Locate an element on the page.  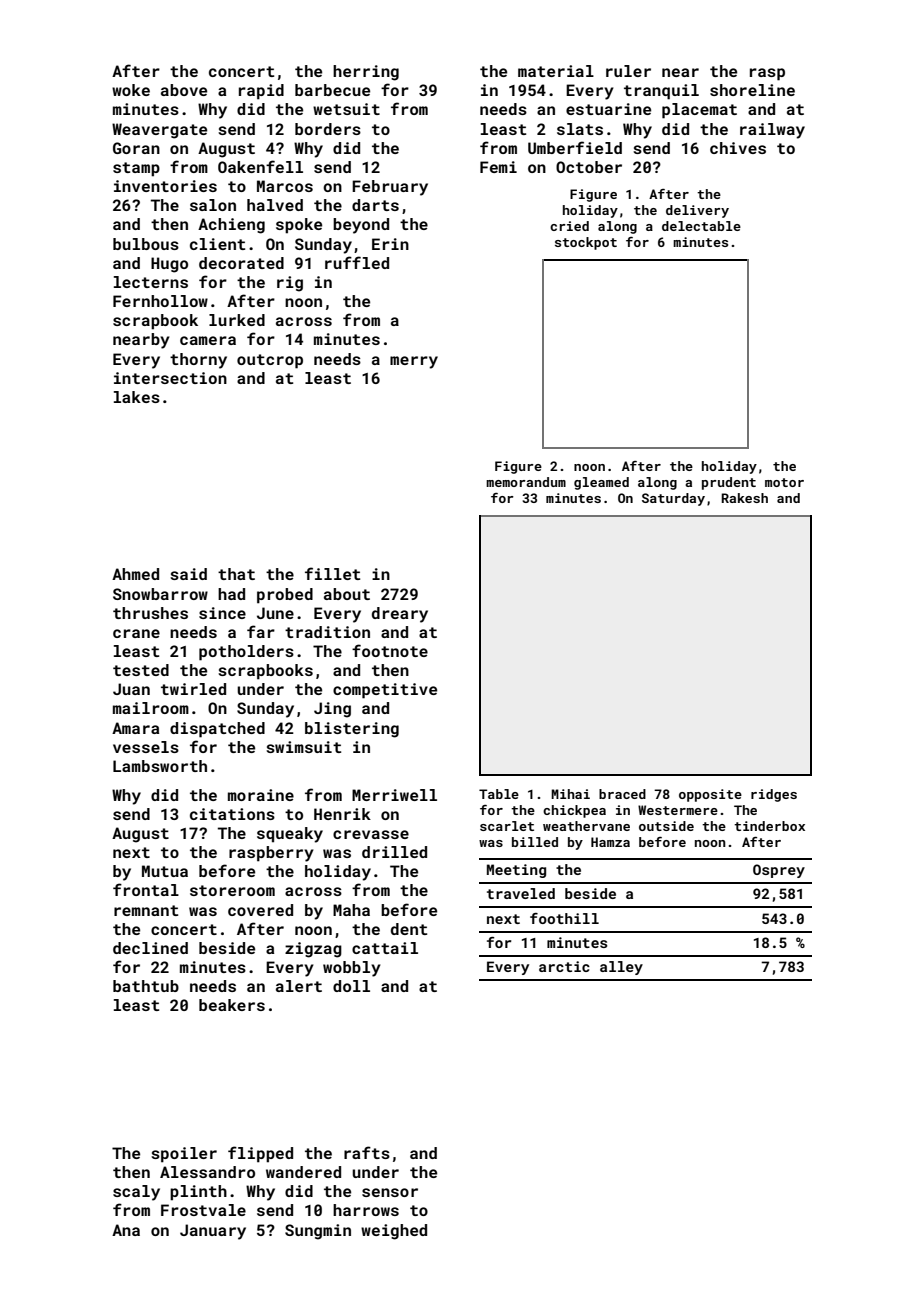
plinth is located at coordinates (198, 1193).
